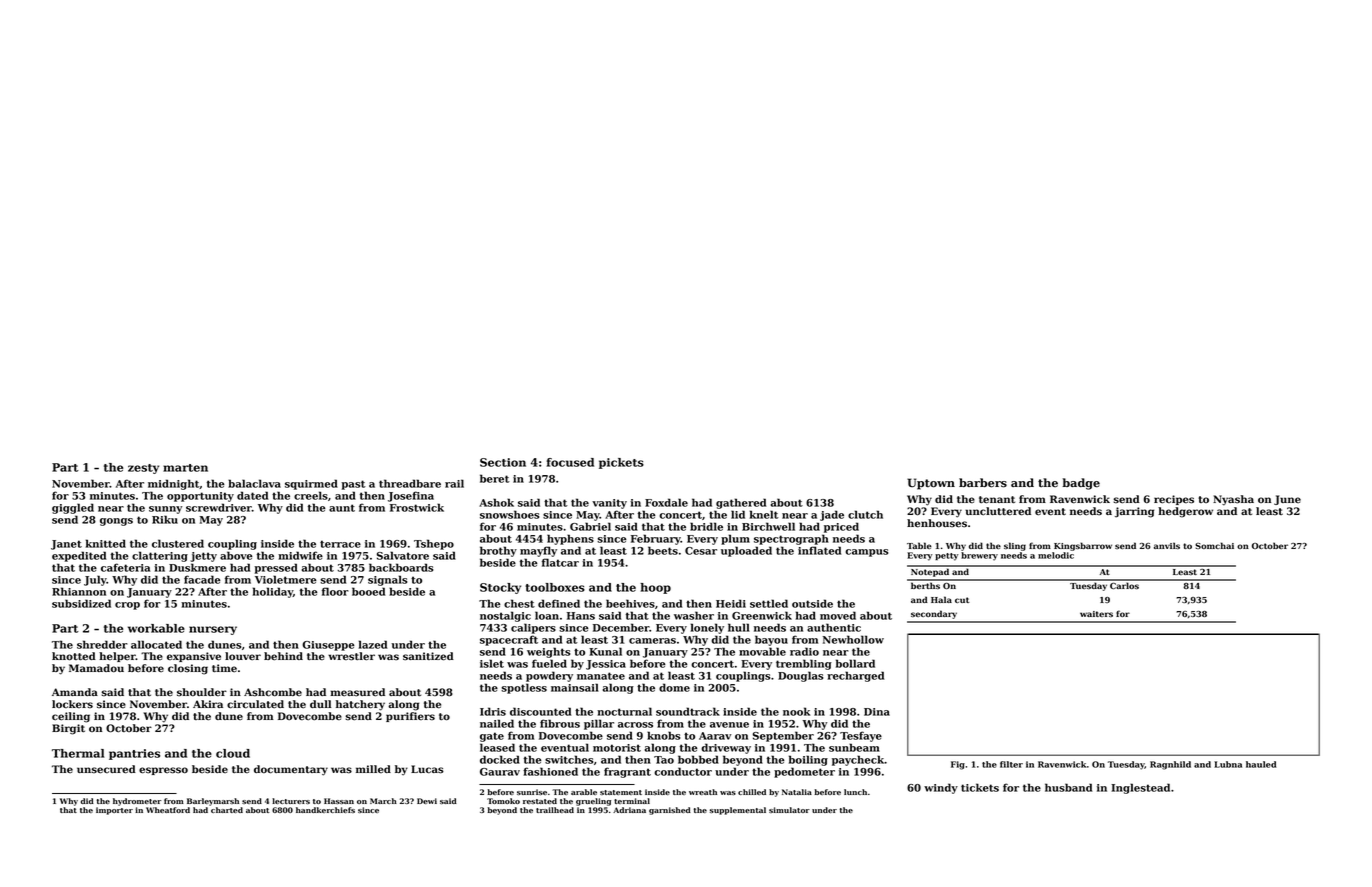 The image size is (1372, 887). Describe the element at coordinates (96, 668) in the screenshot. I see `Mamadou` at that location.
